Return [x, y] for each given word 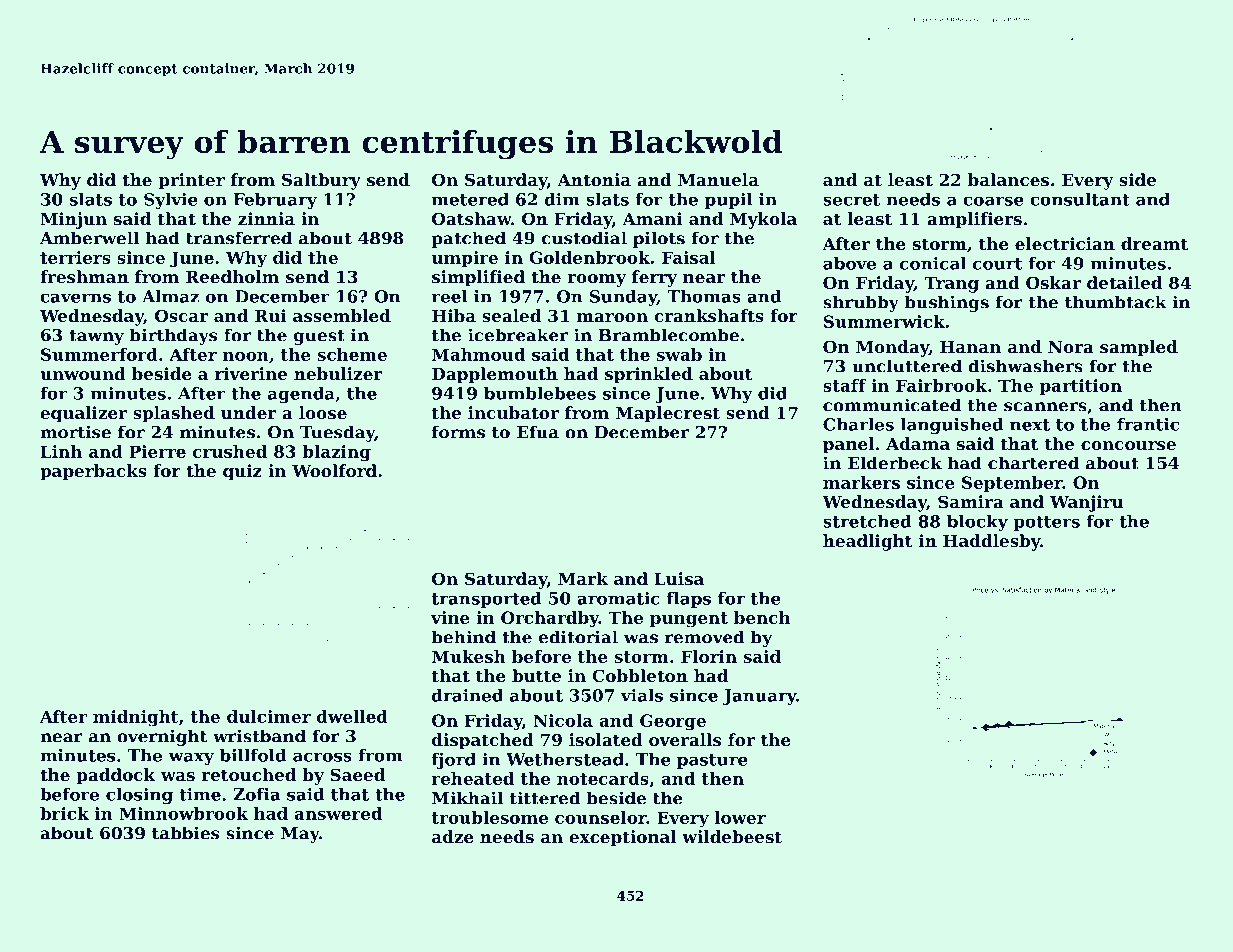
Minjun [73, 220]
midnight [135, 718]
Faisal [689, 257]
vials [642, 695]
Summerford [99, 354]
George [673, 722]
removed [704, 637]
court [997, 264]
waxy [191, 758]
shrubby [861, 303]
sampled [1139, 348]
